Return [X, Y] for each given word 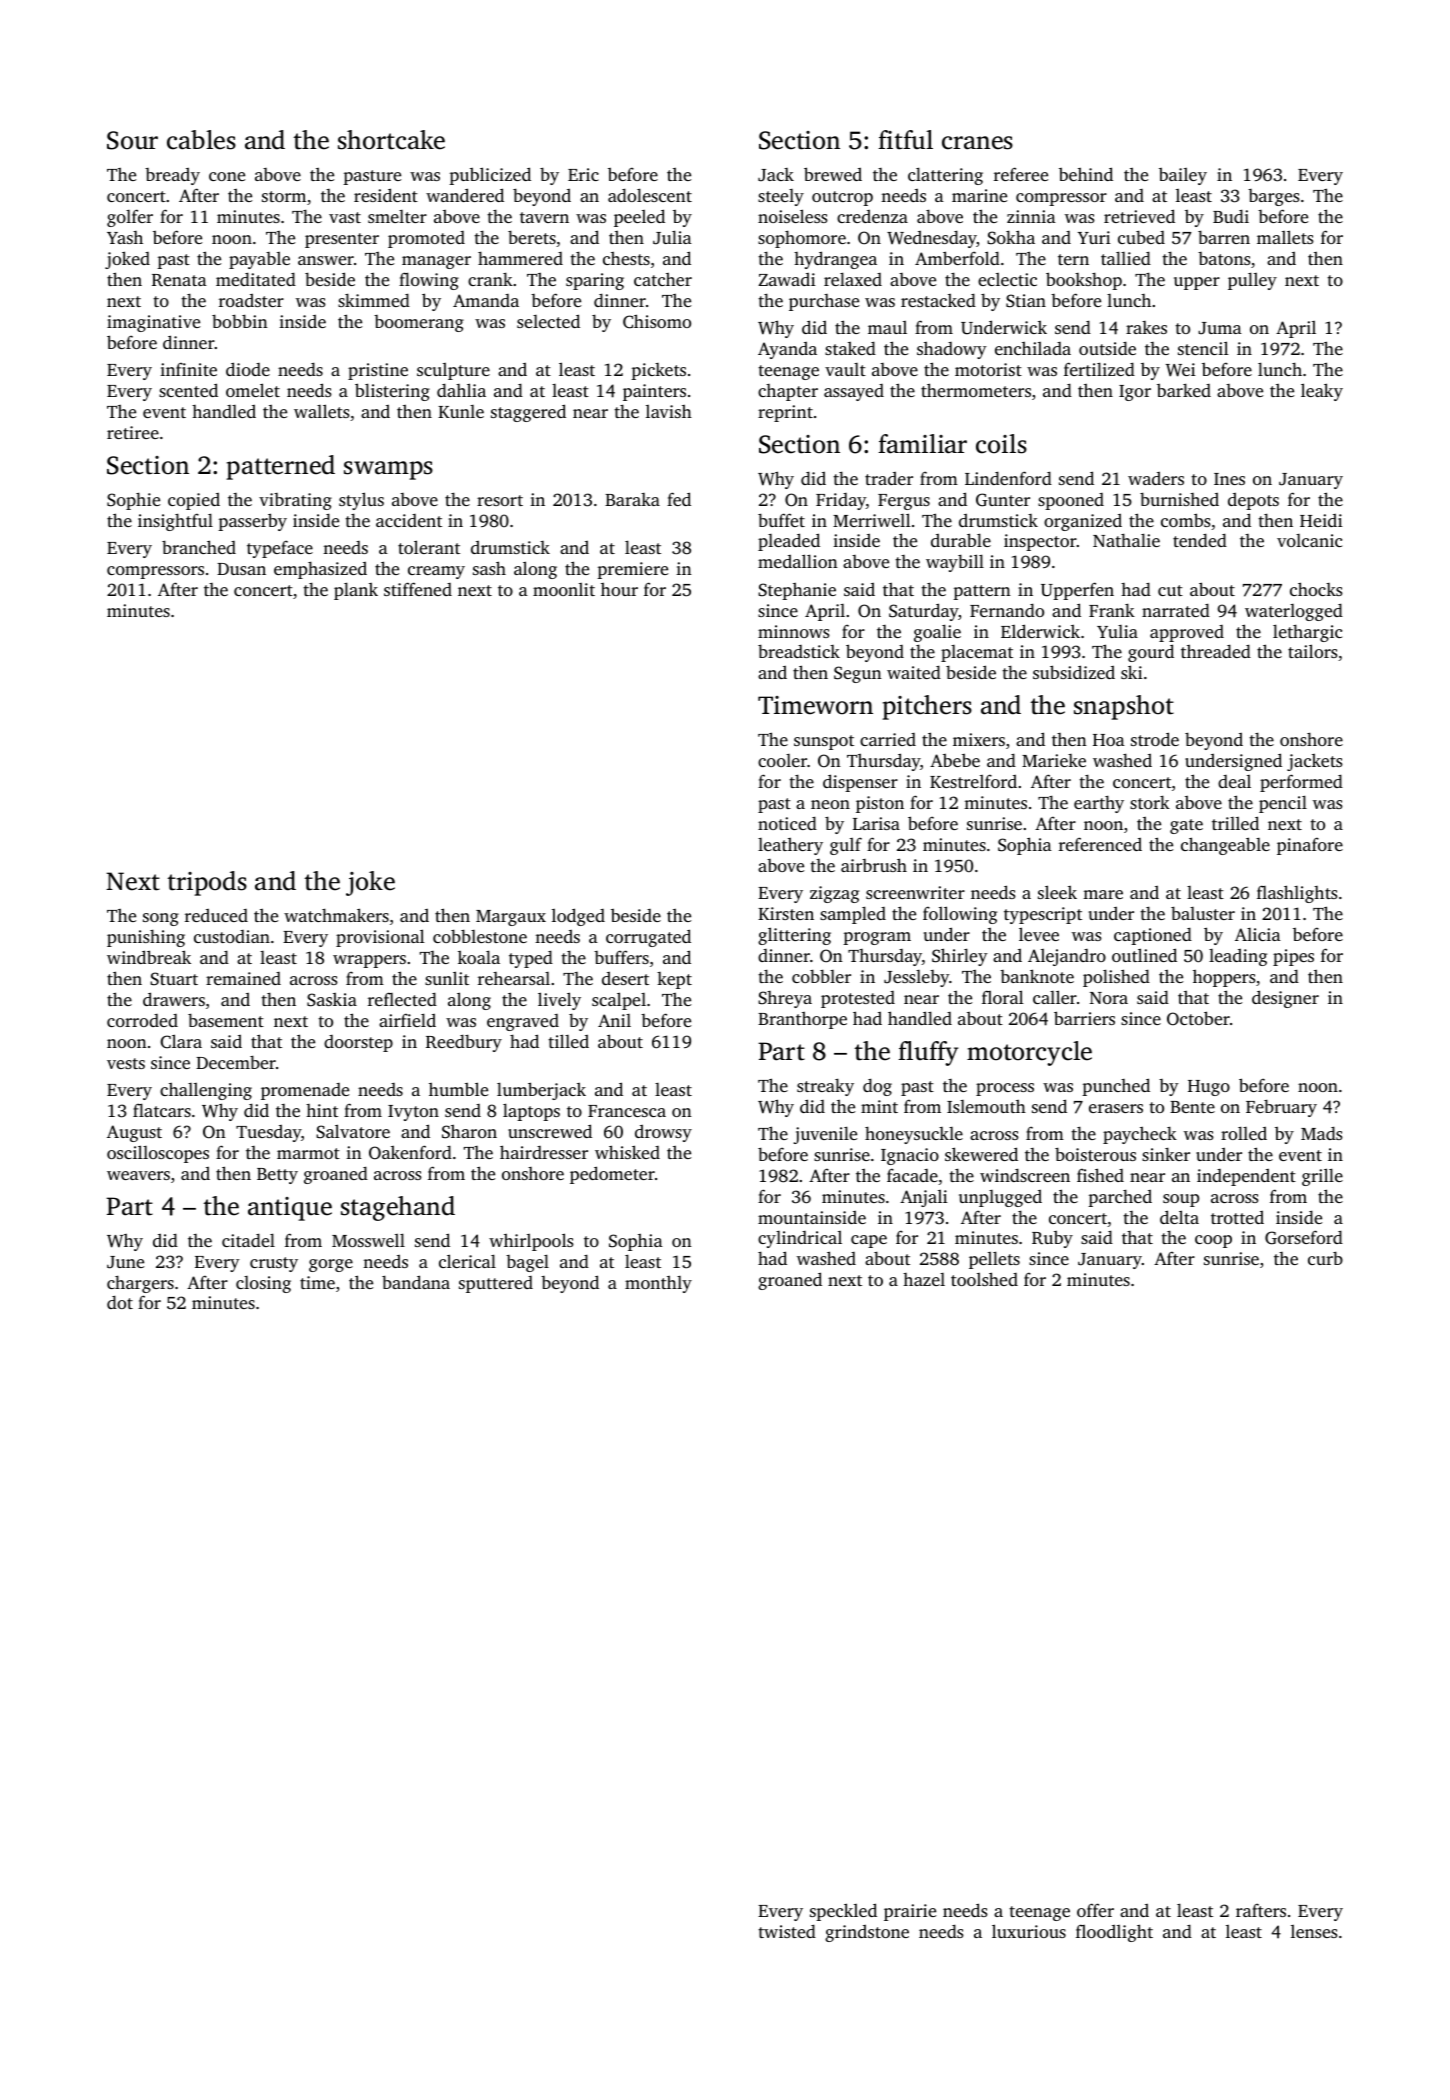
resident [386, 195]
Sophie [133, 501]
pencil [1283, 804]
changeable [1225, 846]
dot [120, 1302]
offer [1095, 1910]
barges [1274, 197]
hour [619, 589]
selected [548, 321]
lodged [578, 917]
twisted [787, 1931]
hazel [924, 1279]
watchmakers [336, 915]
